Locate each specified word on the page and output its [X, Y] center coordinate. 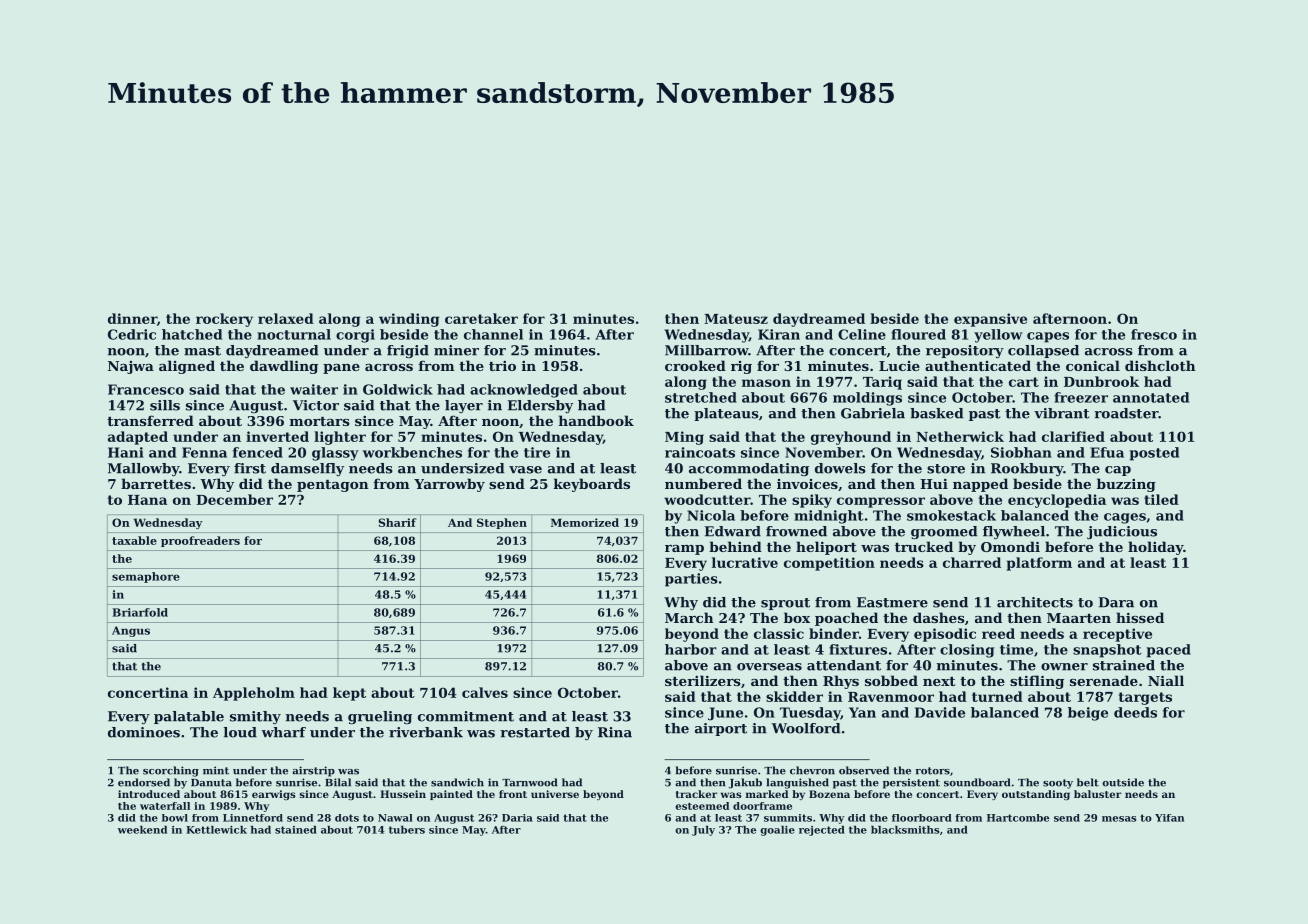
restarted [535, 732]
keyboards [592, 485]
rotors [932, 771]
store [946, 469]
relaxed [286, 318]
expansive [990, 320]
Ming [684, 438]
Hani [126, 452]
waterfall [165, 806]
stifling [1037, 682]
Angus [131, 631]
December [234, 499]
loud [240, 732]
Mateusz [736, 319]
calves [485, 692]
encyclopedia [1057, 501]
